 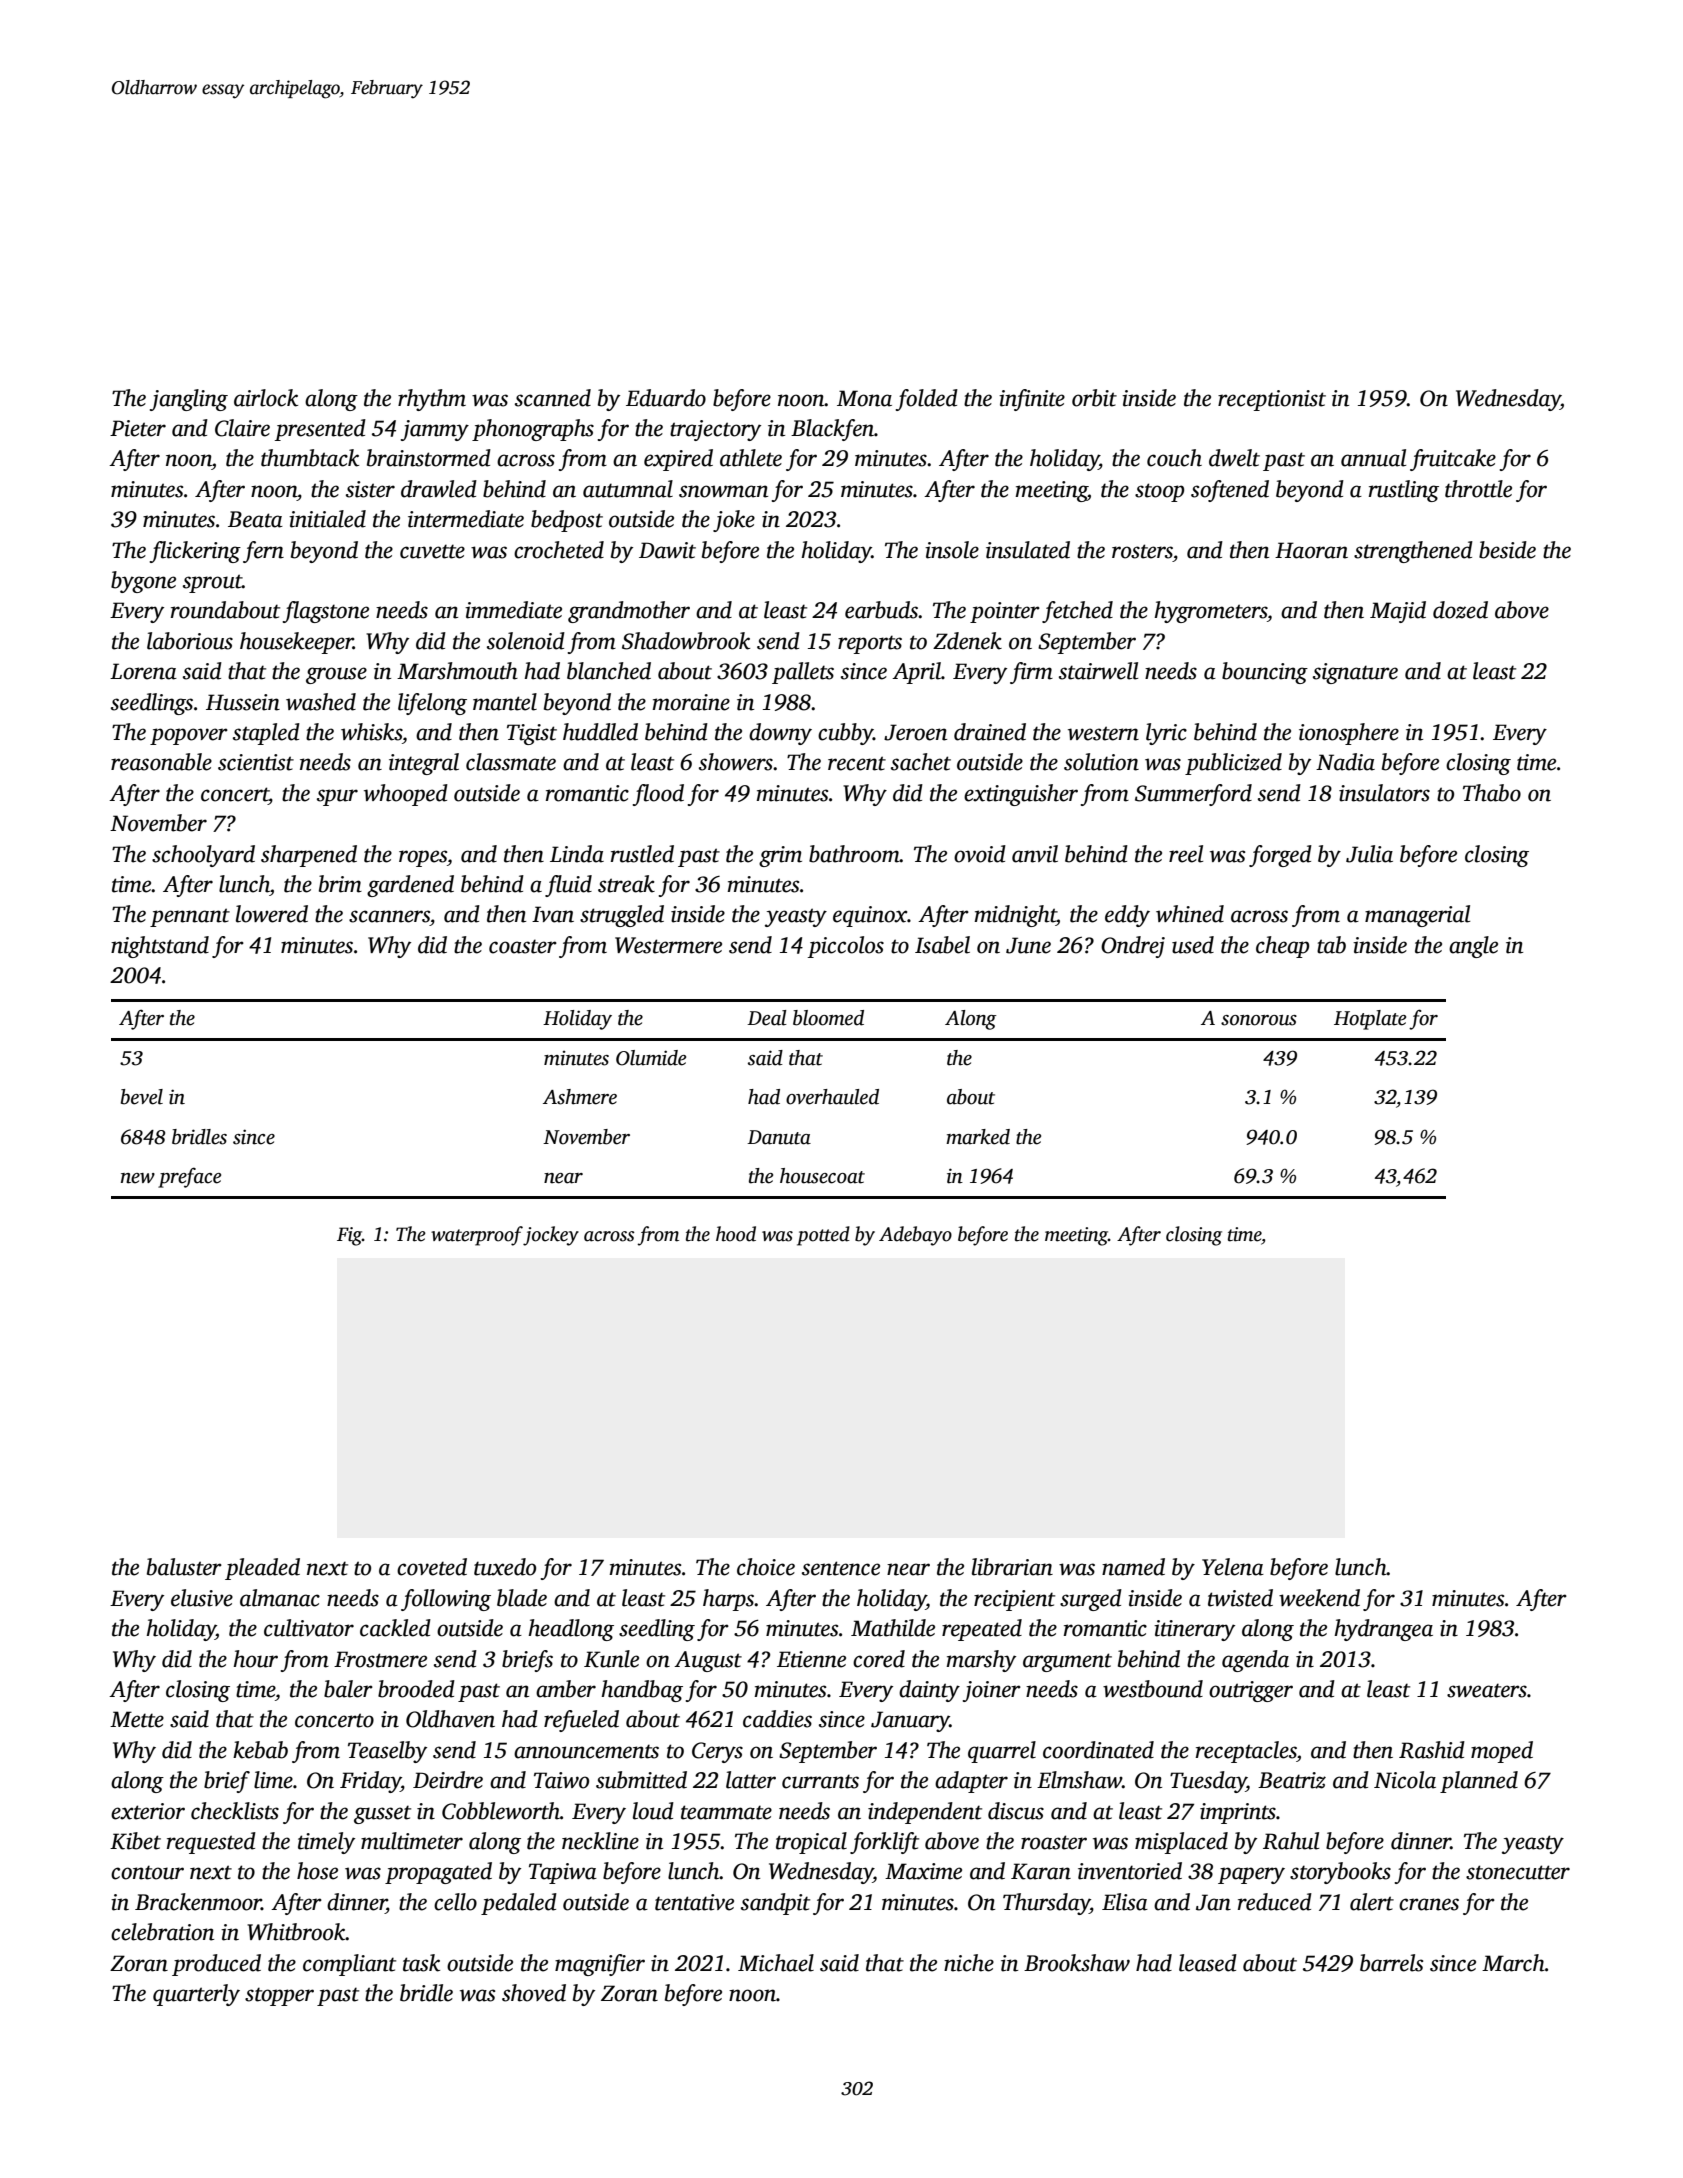 I want to click on Tuesday, so click(x=1208, y=1782).
